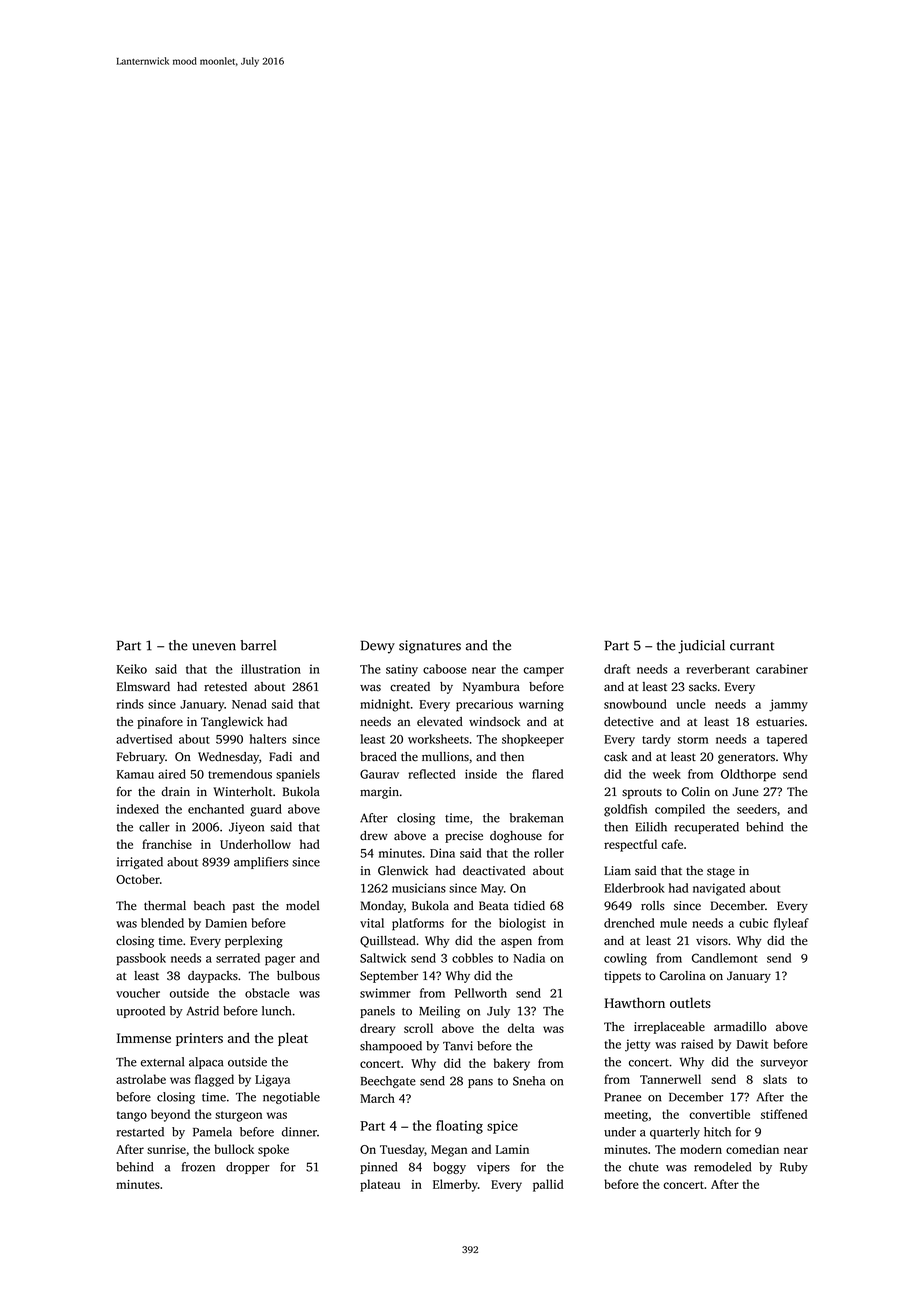 The width and height of the screenshot is (924, 1308). What do you see at coordinates (418, 1028) in the screenshot?
I see `scroll` at bounding box center [418, 1028].
